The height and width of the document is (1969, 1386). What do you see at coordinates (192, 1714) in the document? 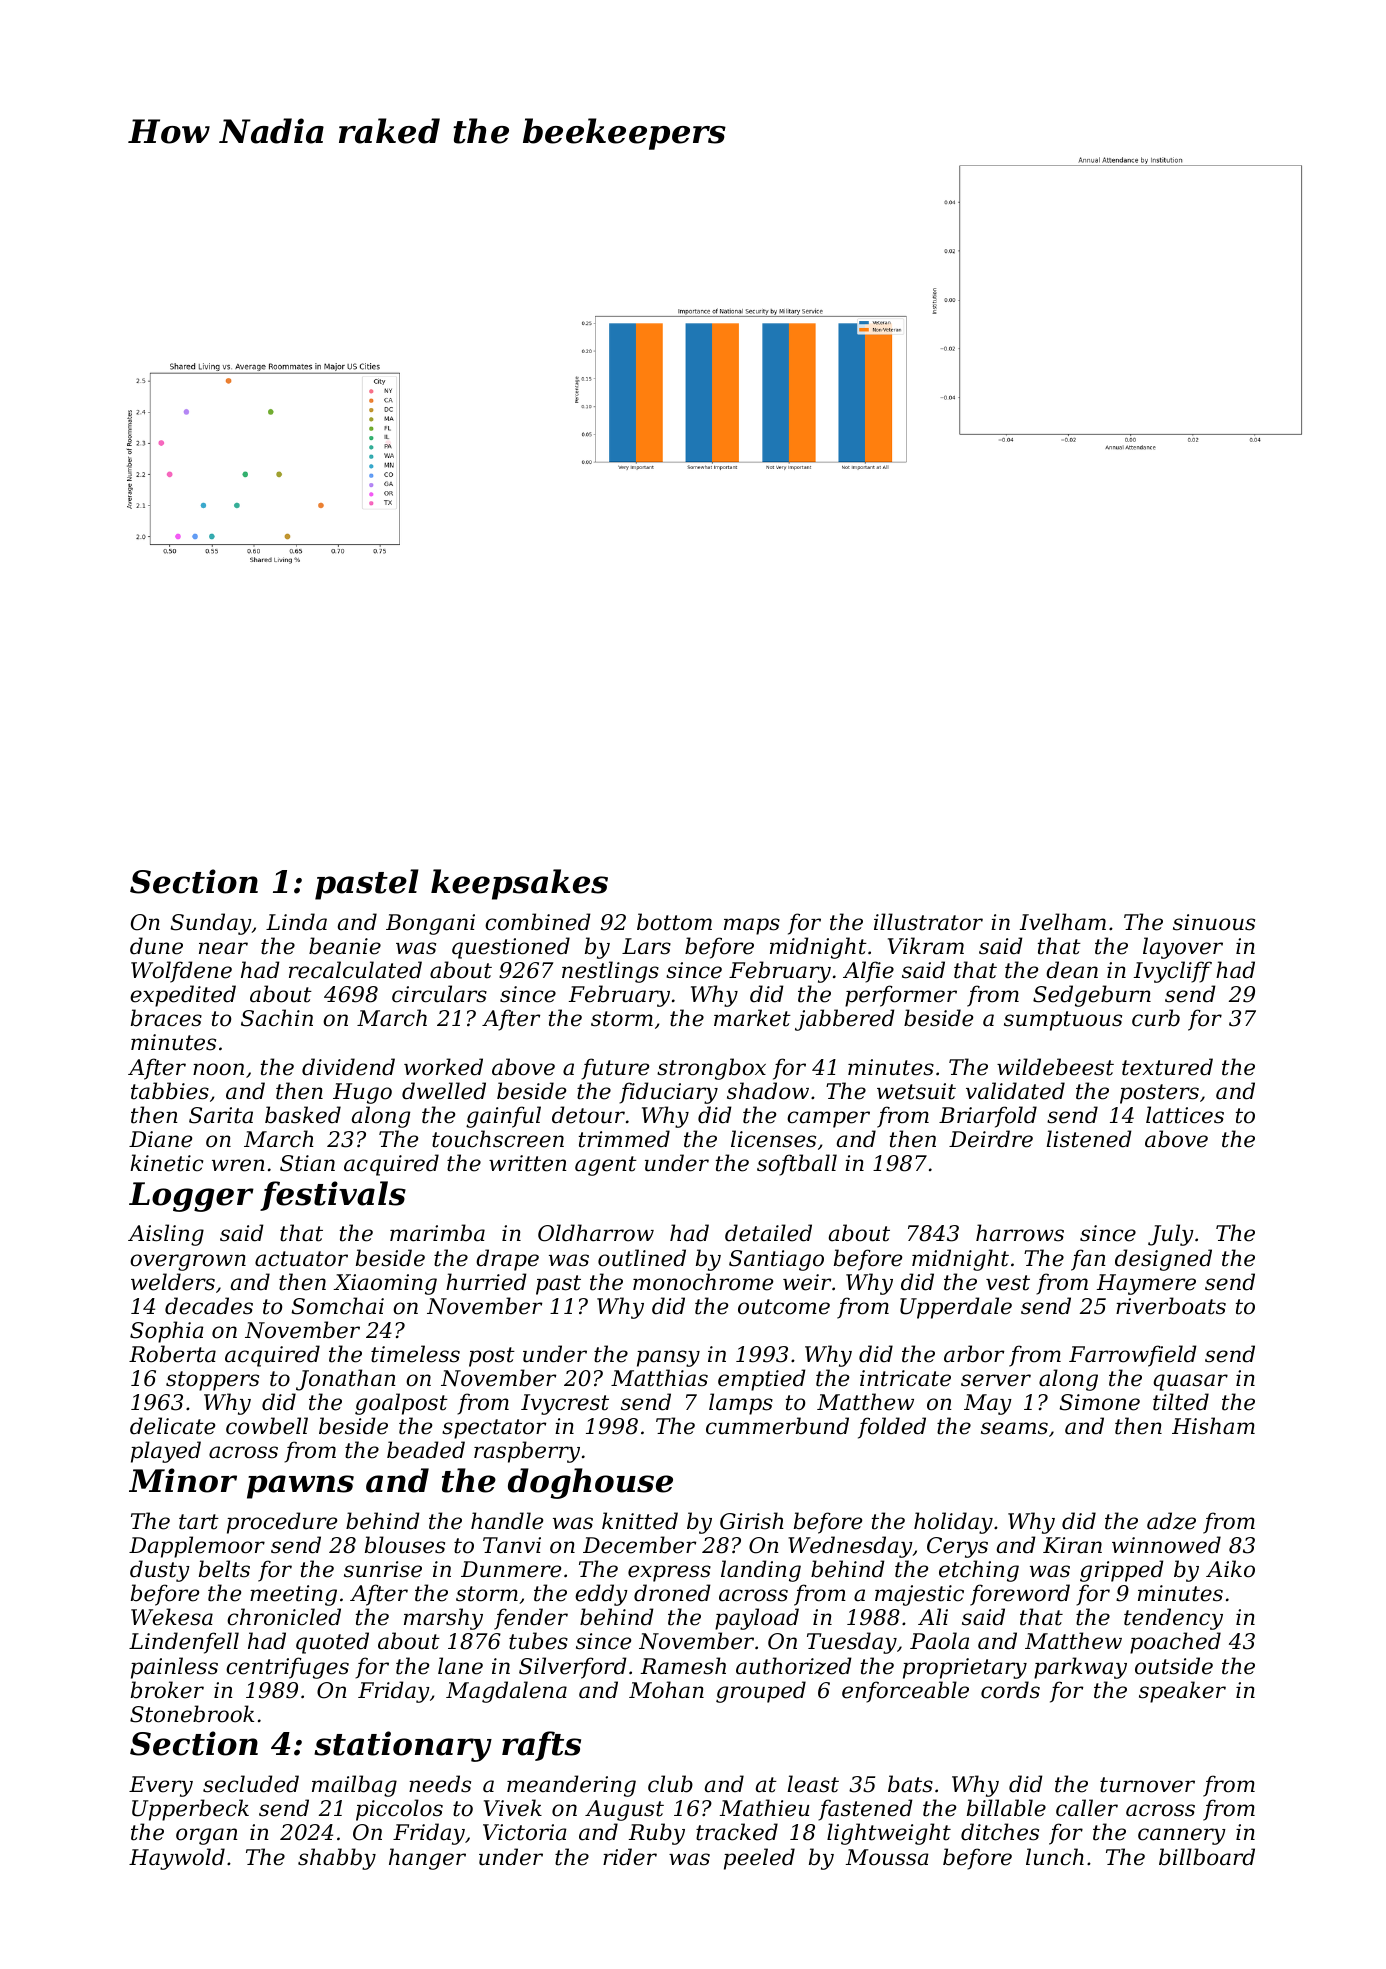
I see `Stonebrook` at bounding box center [192, 1714].
